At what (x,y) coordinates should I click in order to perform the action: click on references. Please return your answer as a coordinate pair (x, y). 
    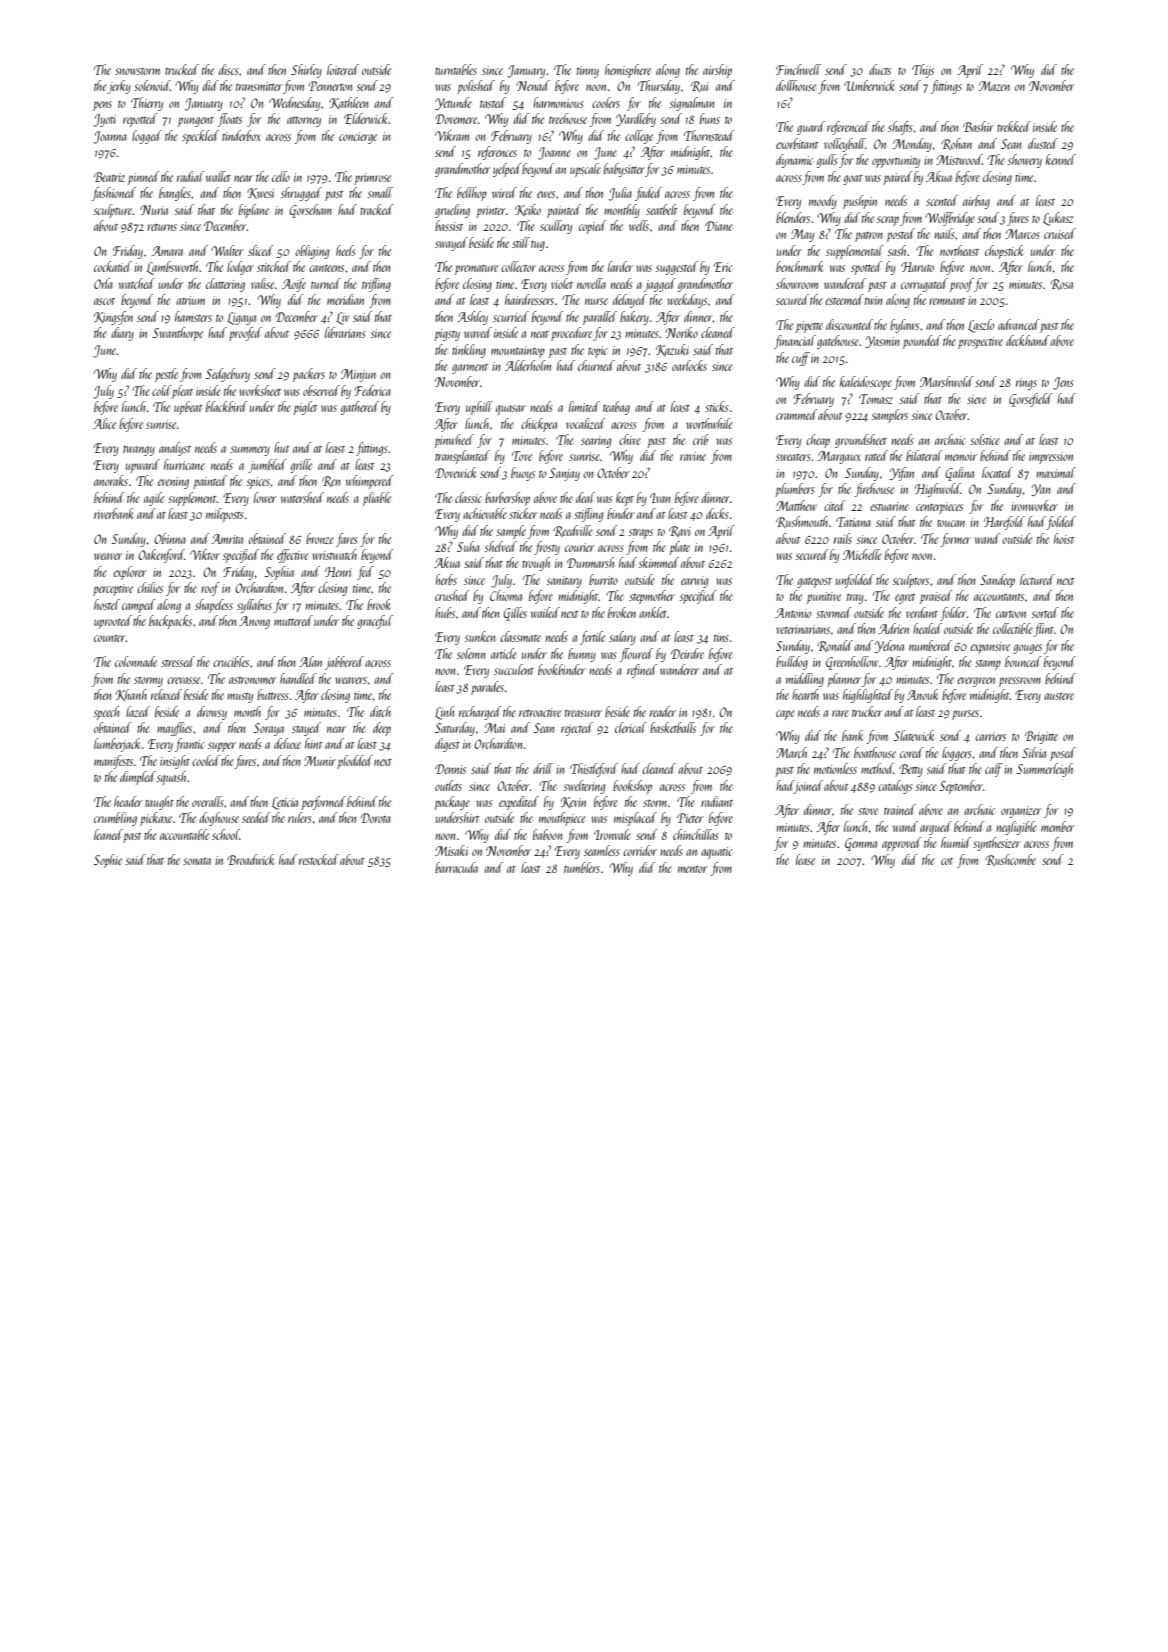
    Looking at the image, I should click on (497, 153).
